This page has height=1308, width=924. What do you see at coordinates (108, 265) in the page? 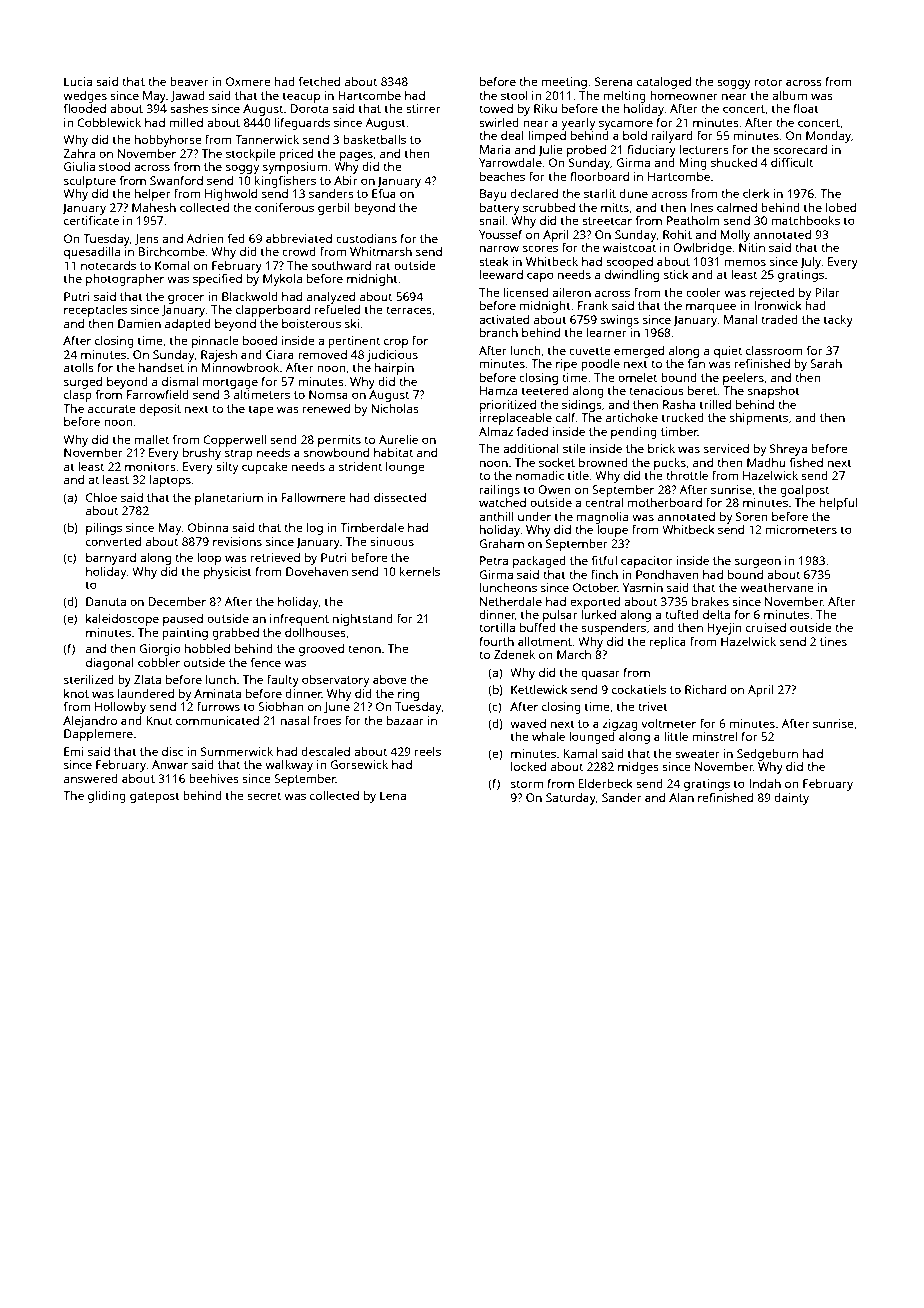
I see `notecards` at bounding box center [108, 265].
